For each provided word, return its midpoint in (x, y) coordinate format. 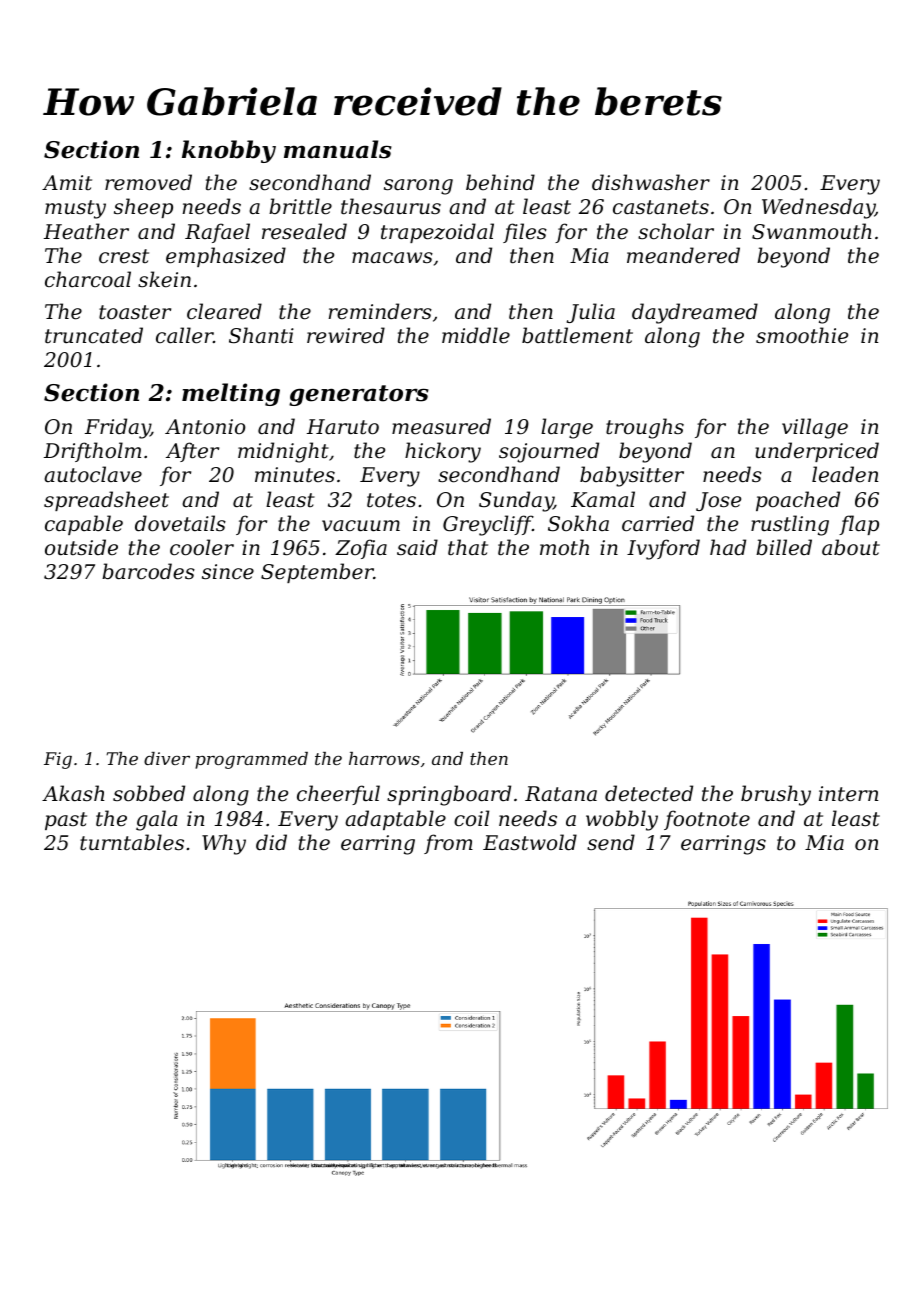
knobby (229, 151)
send (611, 842)
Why (224, 844)
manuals (338, 149)
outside (81, 547)
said (417, 547)
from (448, 844)
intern (848, 794)
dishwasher (651, 182)
